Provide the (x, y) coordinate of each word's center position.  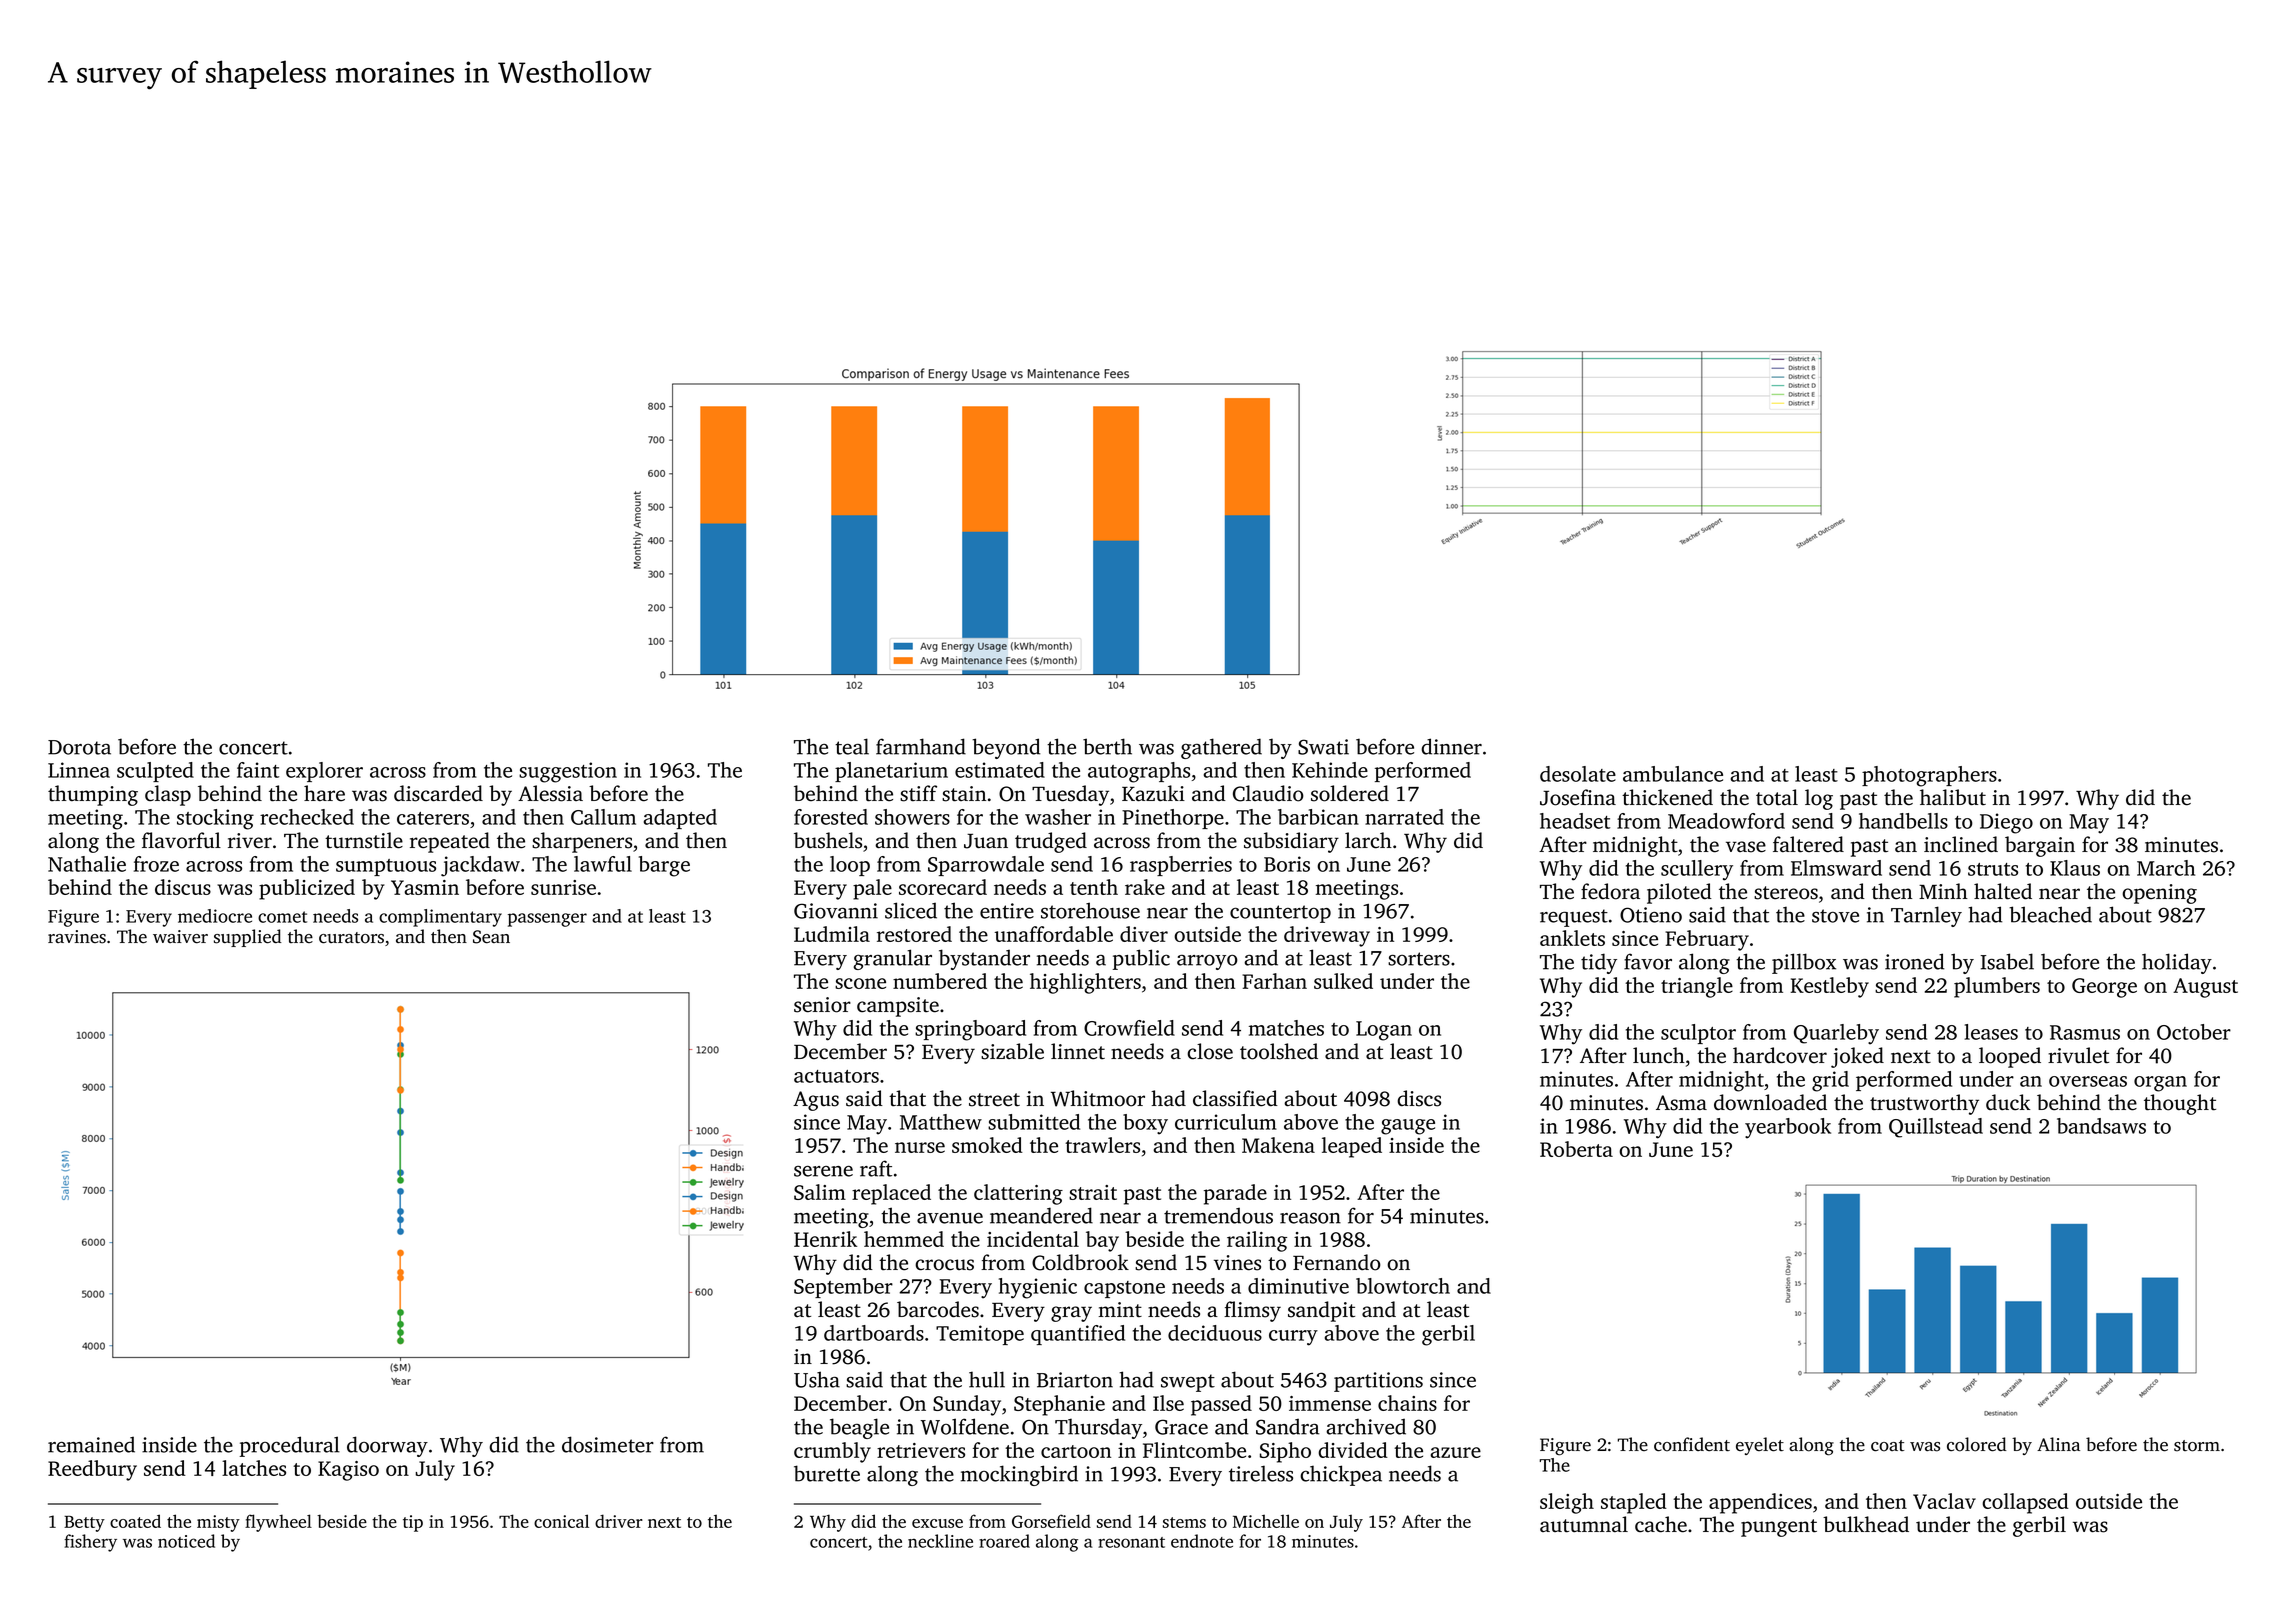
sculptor (1698, 1034)
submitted (1034, 1122)
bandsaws (2101, 1126)
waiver (180, 937)
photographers (1929, 776)
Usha (817, 1379)
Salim (820, 1192)
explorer (324, 772)
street (994, 1100)
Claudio (1268, 793)
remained (91, 1444)
